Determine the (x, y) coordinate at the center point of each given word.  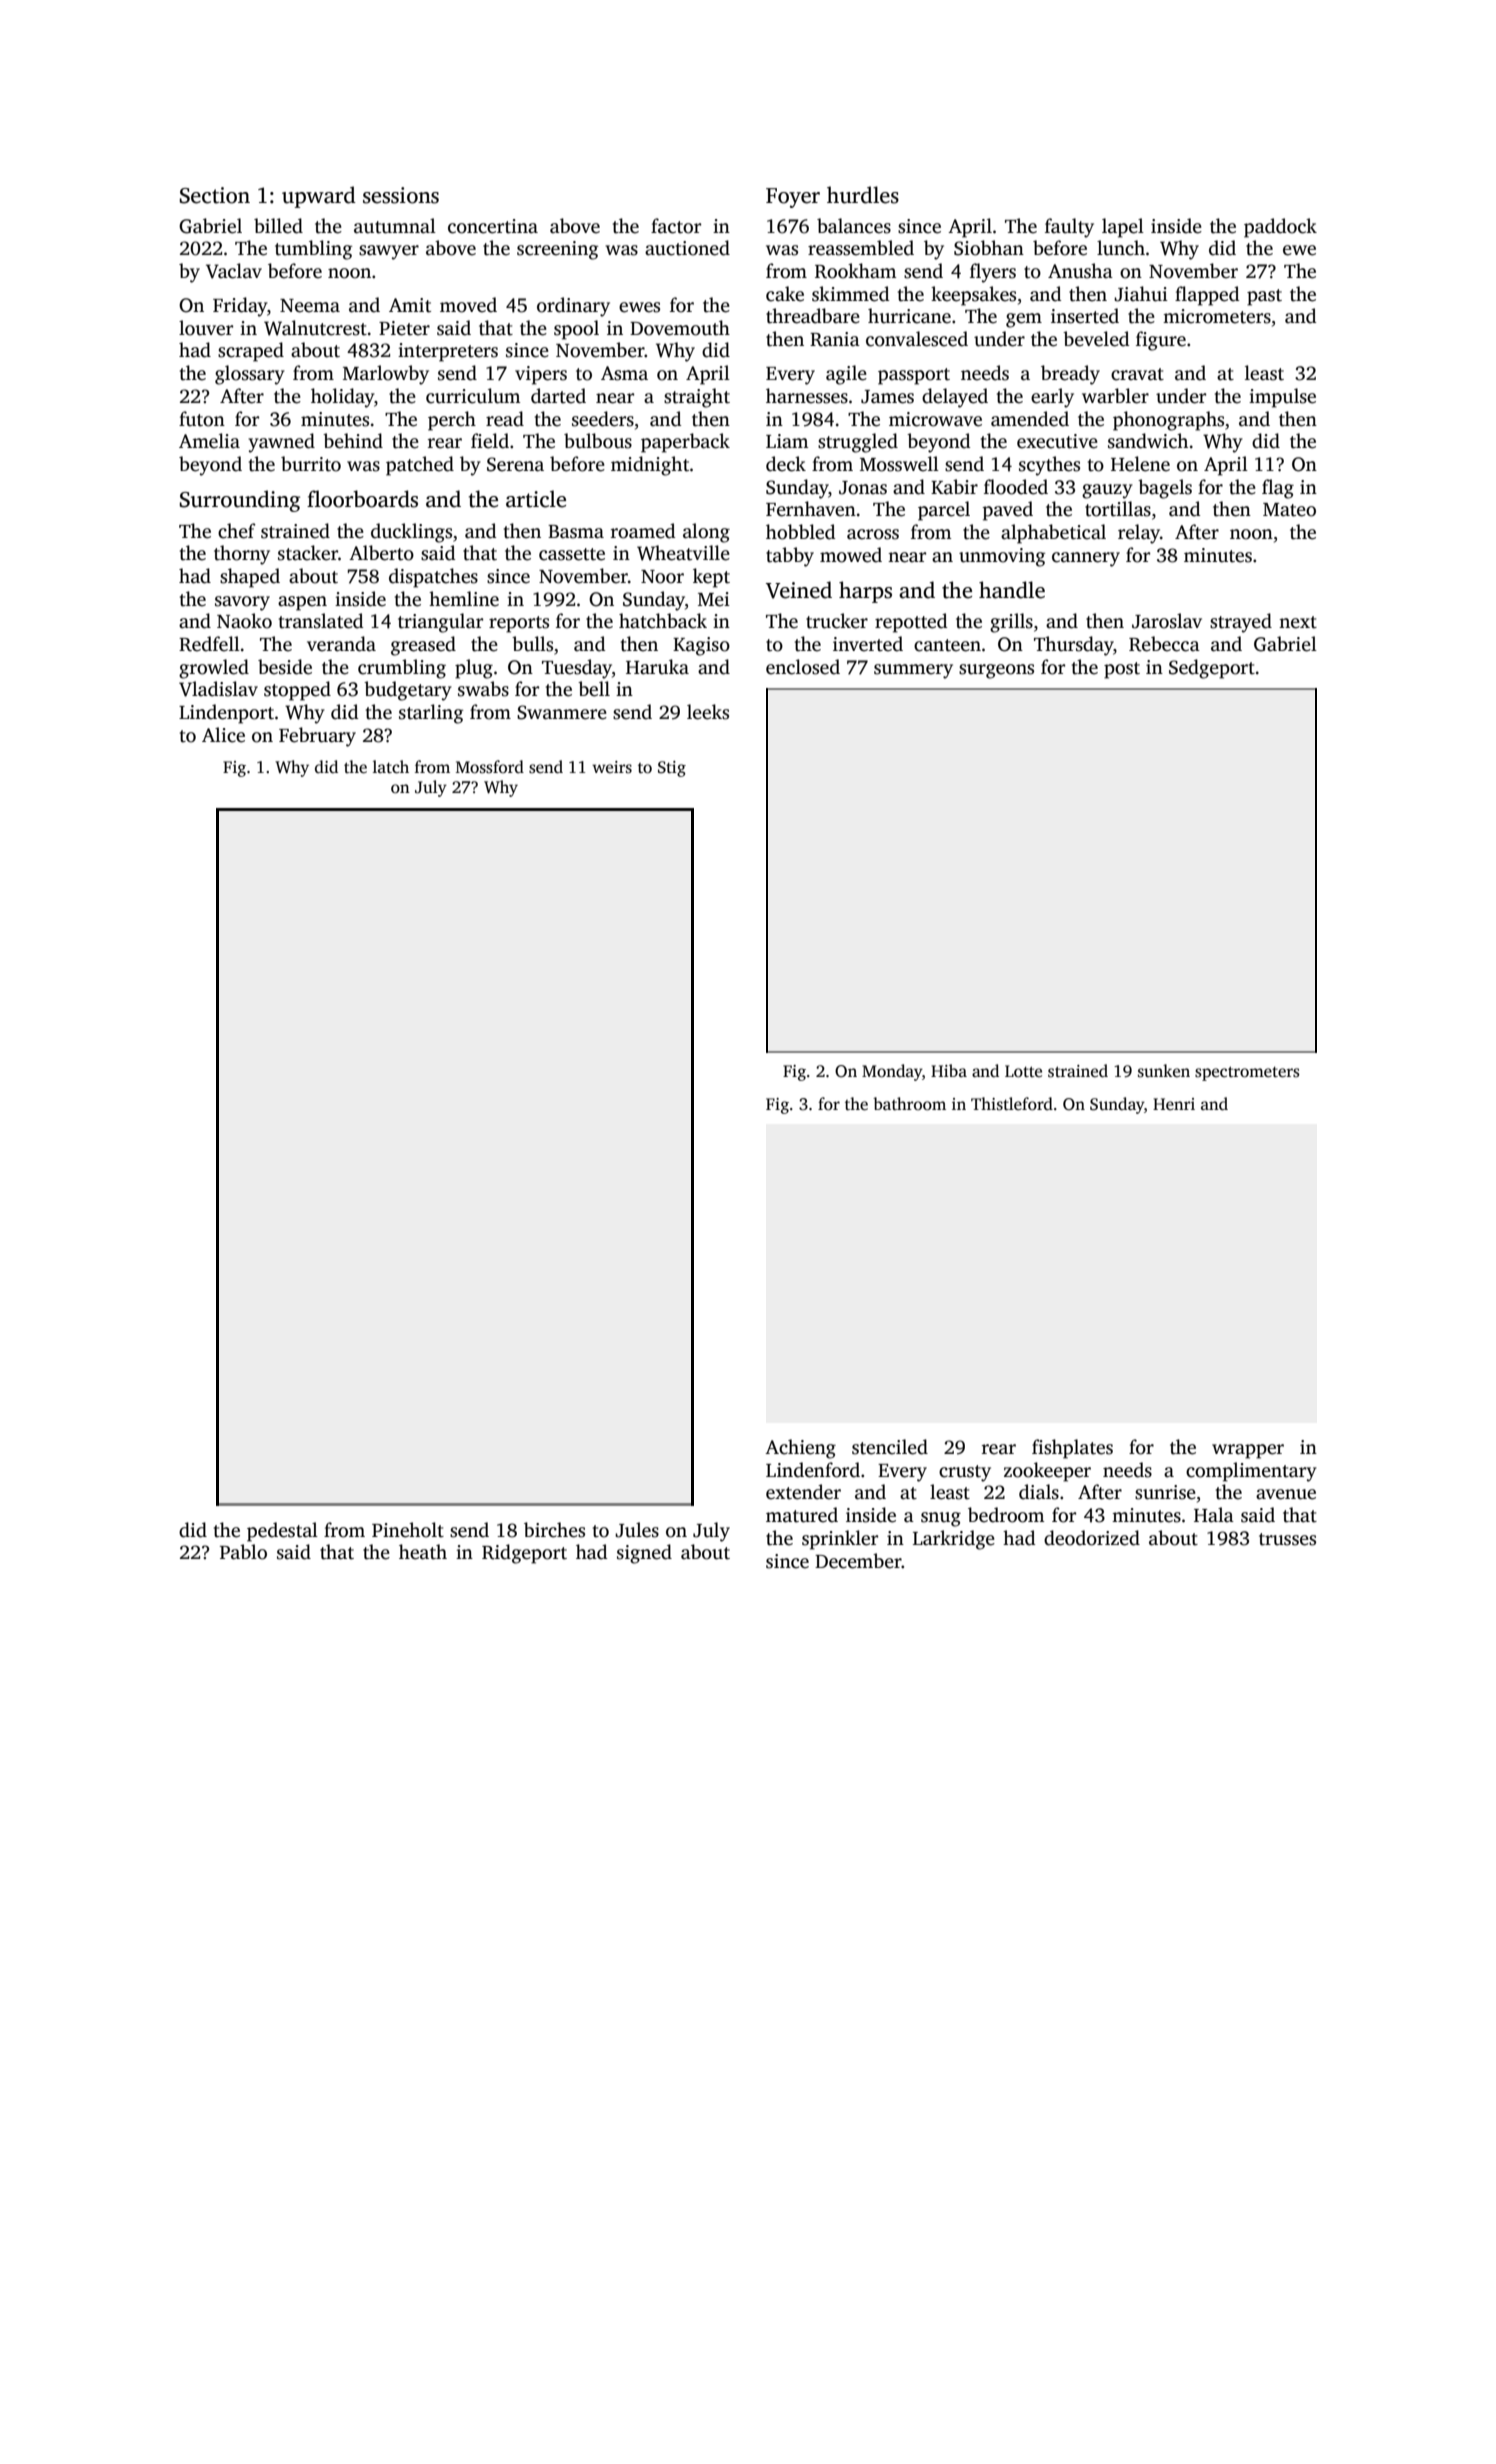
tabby (790, 557)
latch (391, 767)
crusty (965, 1473)
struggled (858, 443)
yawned (281, 443)
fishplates (1072, 1449)
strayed (1241, 623)
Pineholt (408, 1530)
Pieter (404, 328)
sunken (1164, 1071)
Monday (892, 1072)
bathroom (909, 1104)
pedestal (282, 1532)
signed (644, 1554)
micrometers (1217, 316)
